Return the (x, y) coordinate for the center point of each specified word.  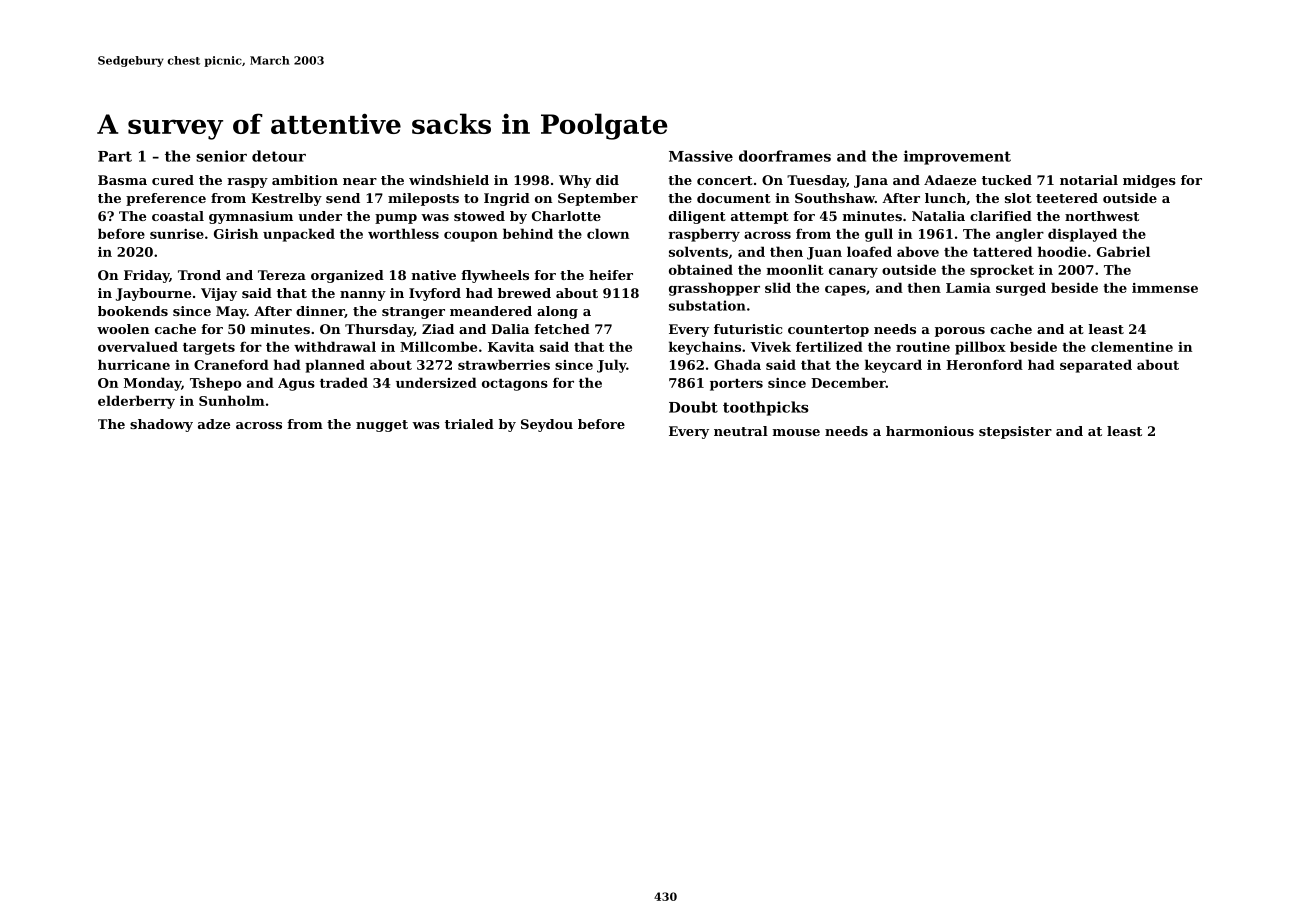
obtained (701, 269)
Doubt (693, 407)
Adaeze (950, 180)
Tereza (282, 275)
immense (1165, 288)
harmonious (930, 431)
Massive (701, 156)
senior (221, 156)
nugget (382, 426)
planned (335, 366)
